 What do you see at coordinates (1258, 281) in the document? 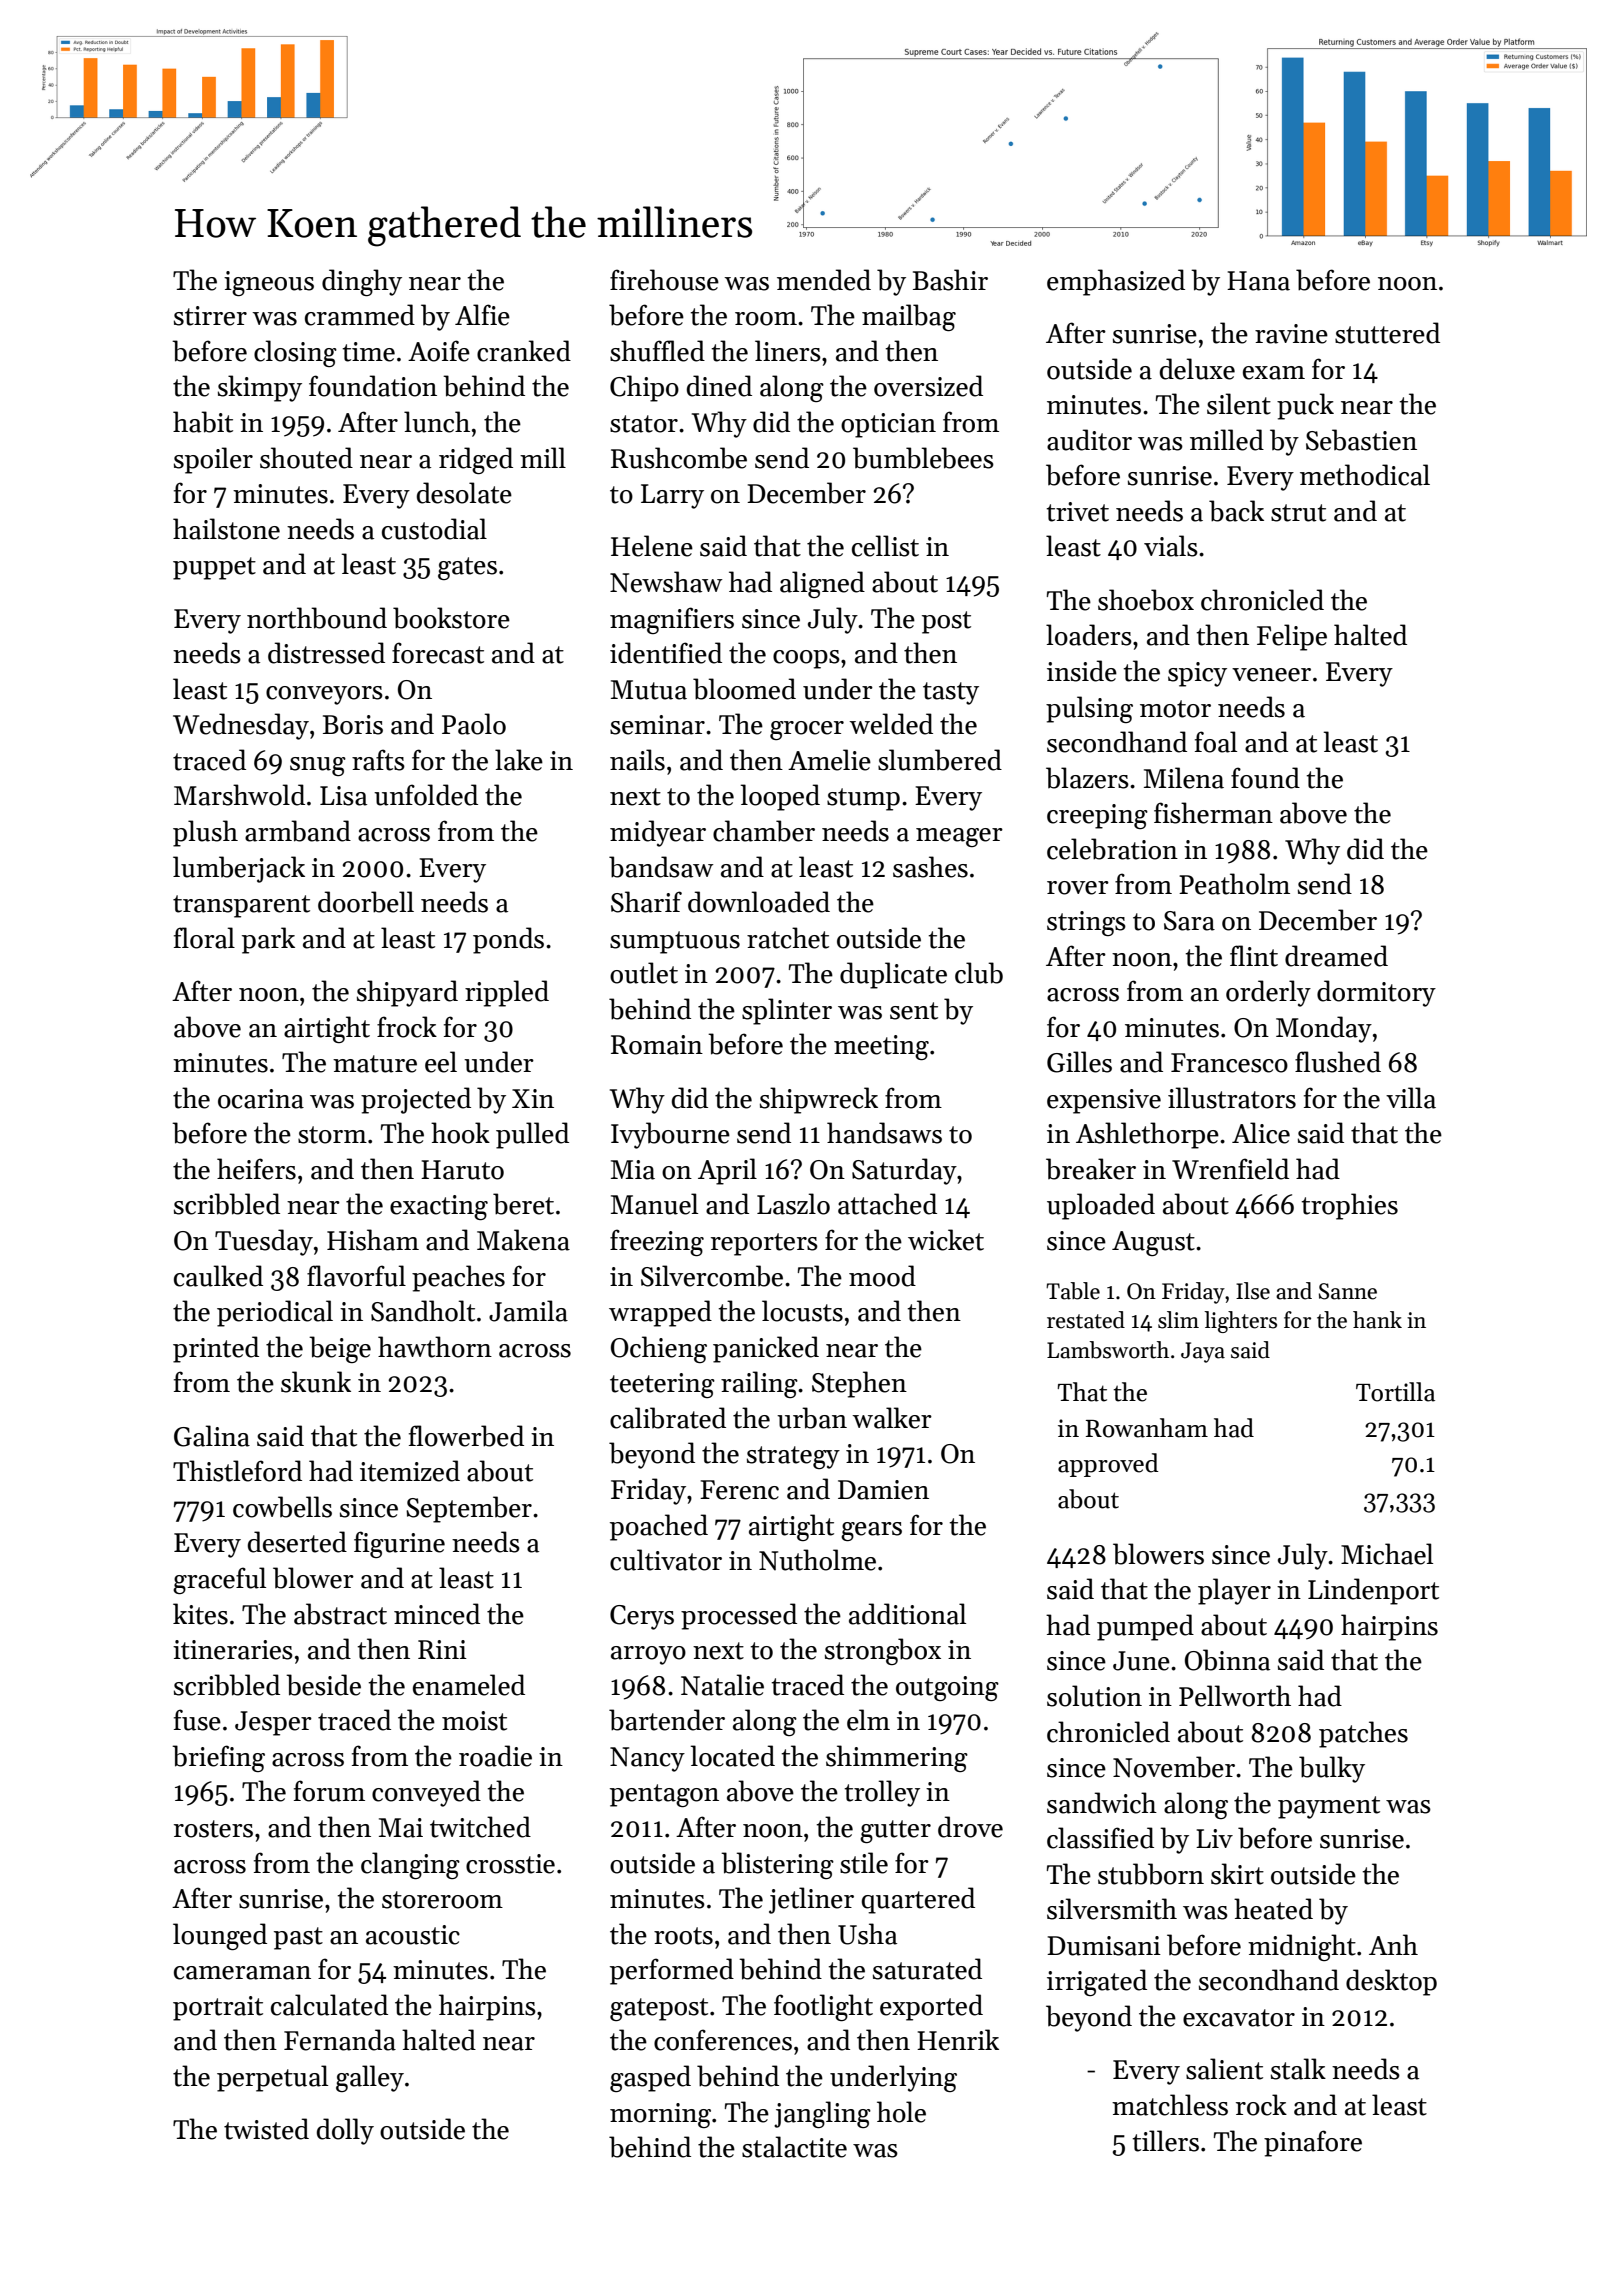
I see `Hana` at bounding box center [1258, 281].
